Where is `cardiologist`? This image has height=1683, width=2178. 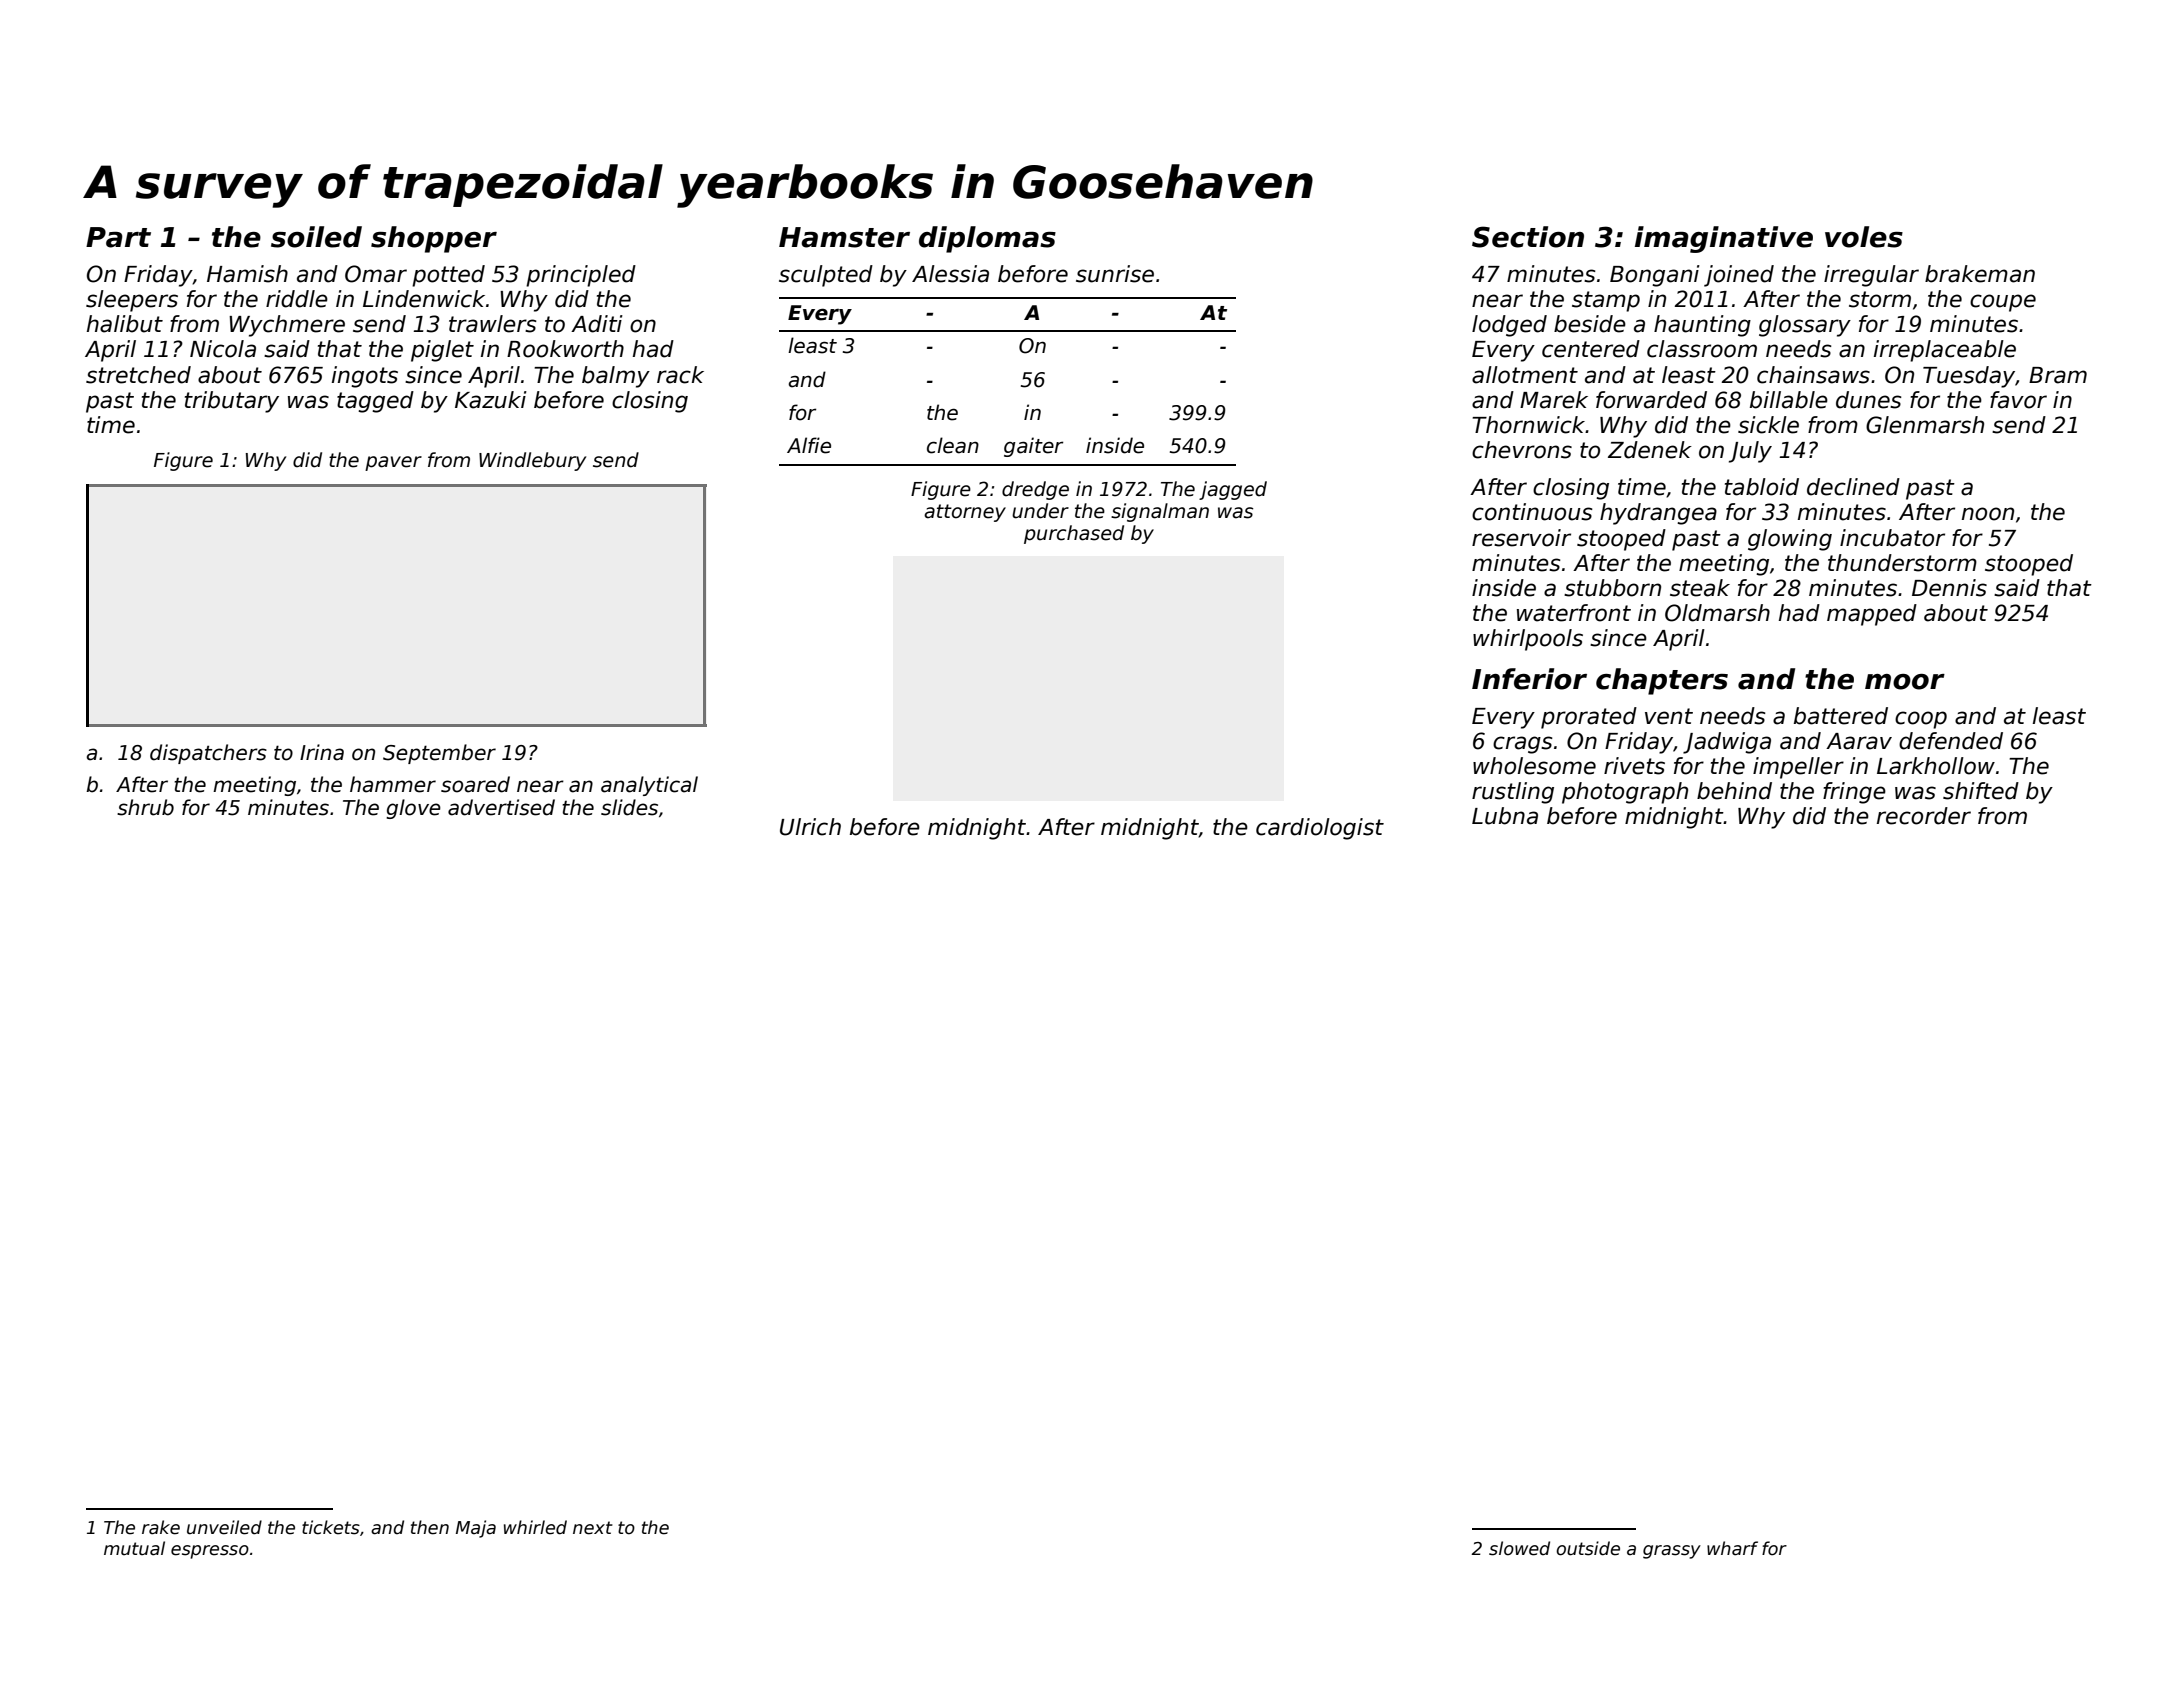 cardiologist is located at coordinates (1320, 829).
